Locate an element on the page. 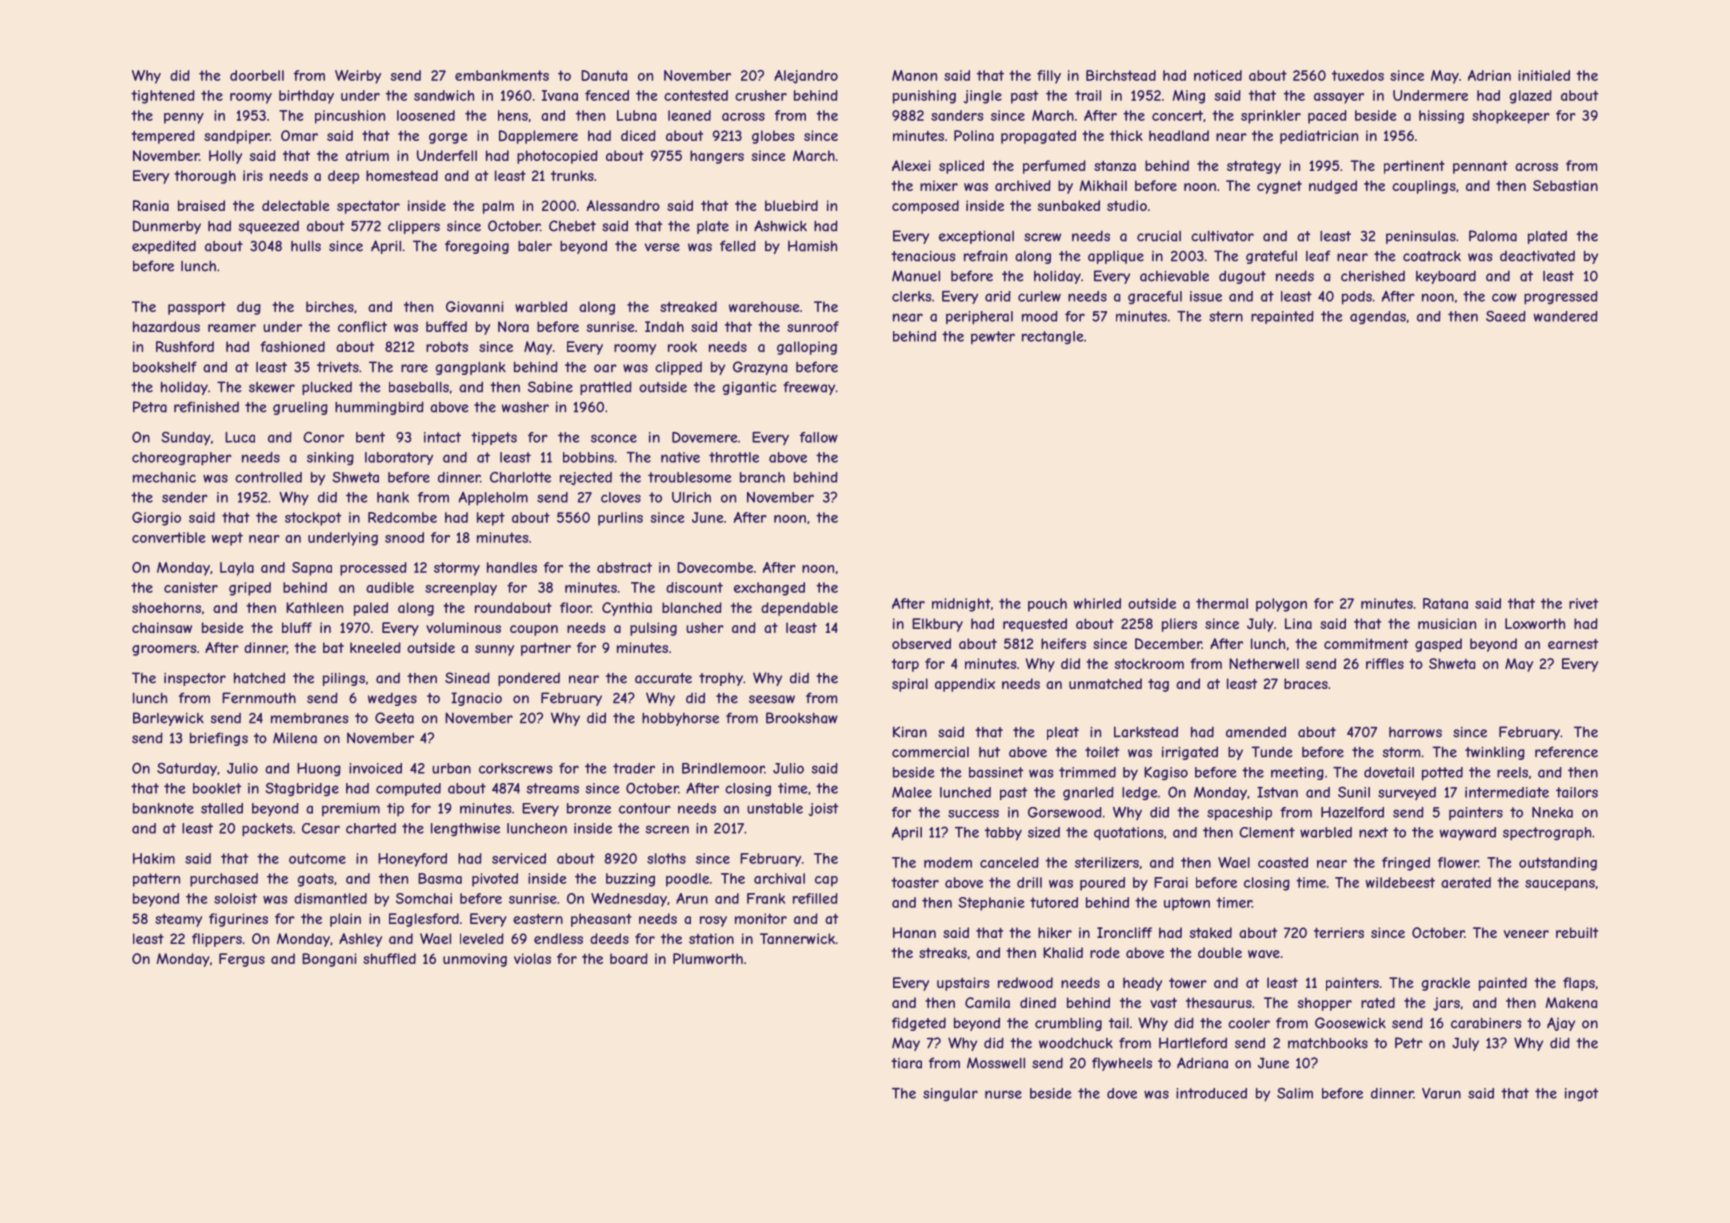  Danuta is located at coordinates (604, 75).
